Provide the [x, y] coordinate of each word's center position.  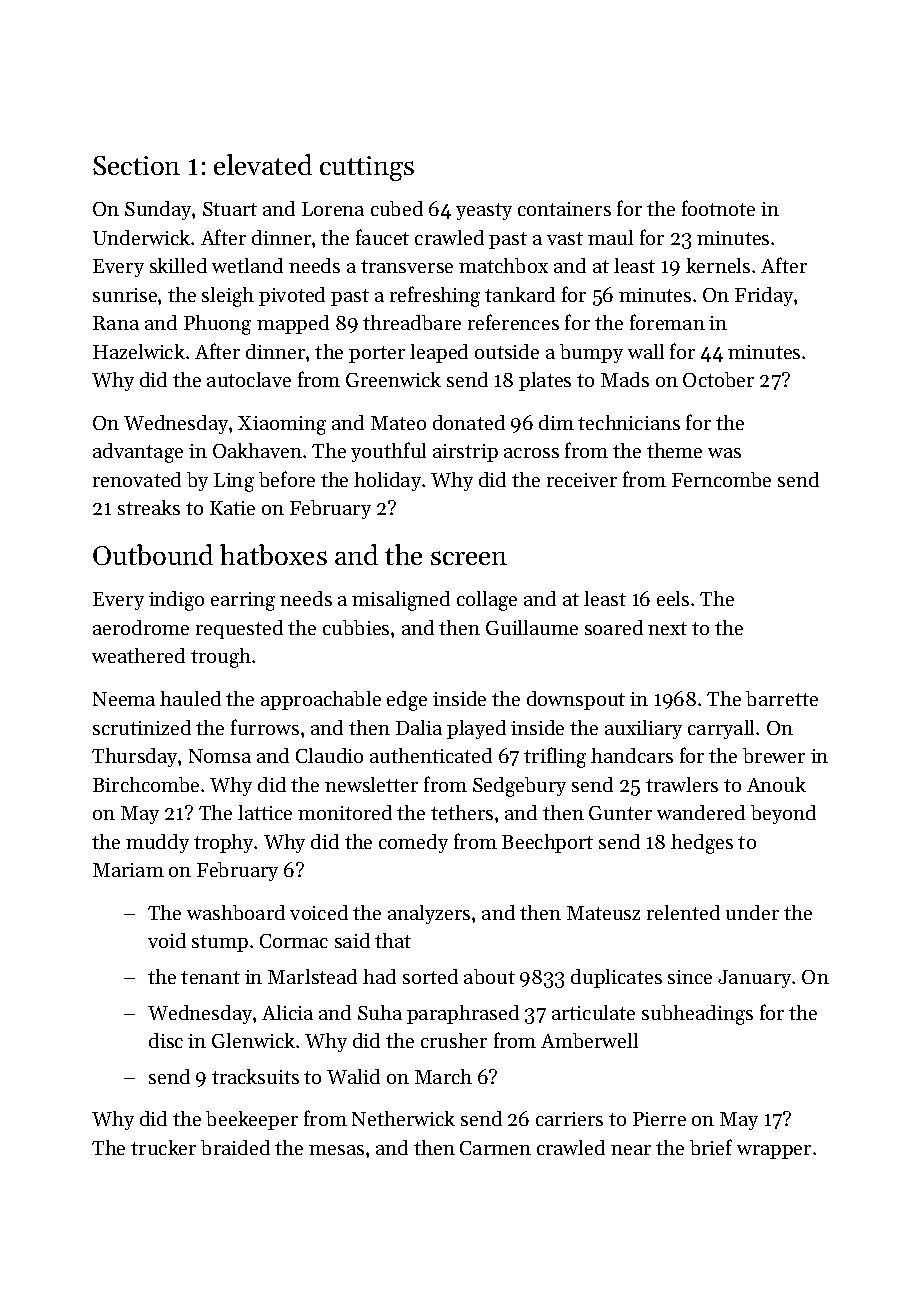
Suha [380, 1012]
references [513, 322]
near [631, 1150]
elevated [263, 164]
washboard [236, 912]
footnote [718, 208]
